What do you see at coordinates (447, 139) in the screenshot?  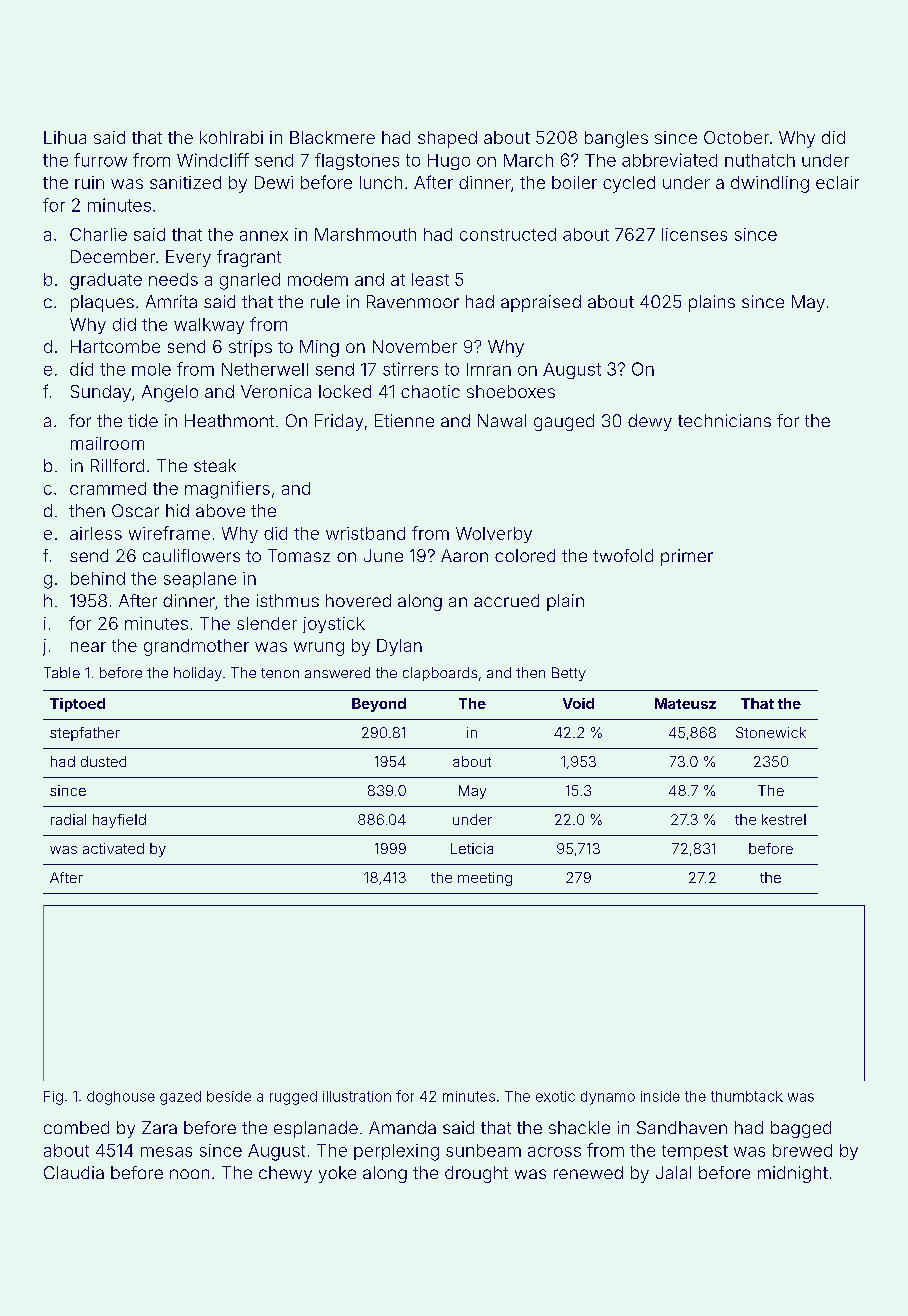 I see `shaped` at bounding box center [447, 139].
